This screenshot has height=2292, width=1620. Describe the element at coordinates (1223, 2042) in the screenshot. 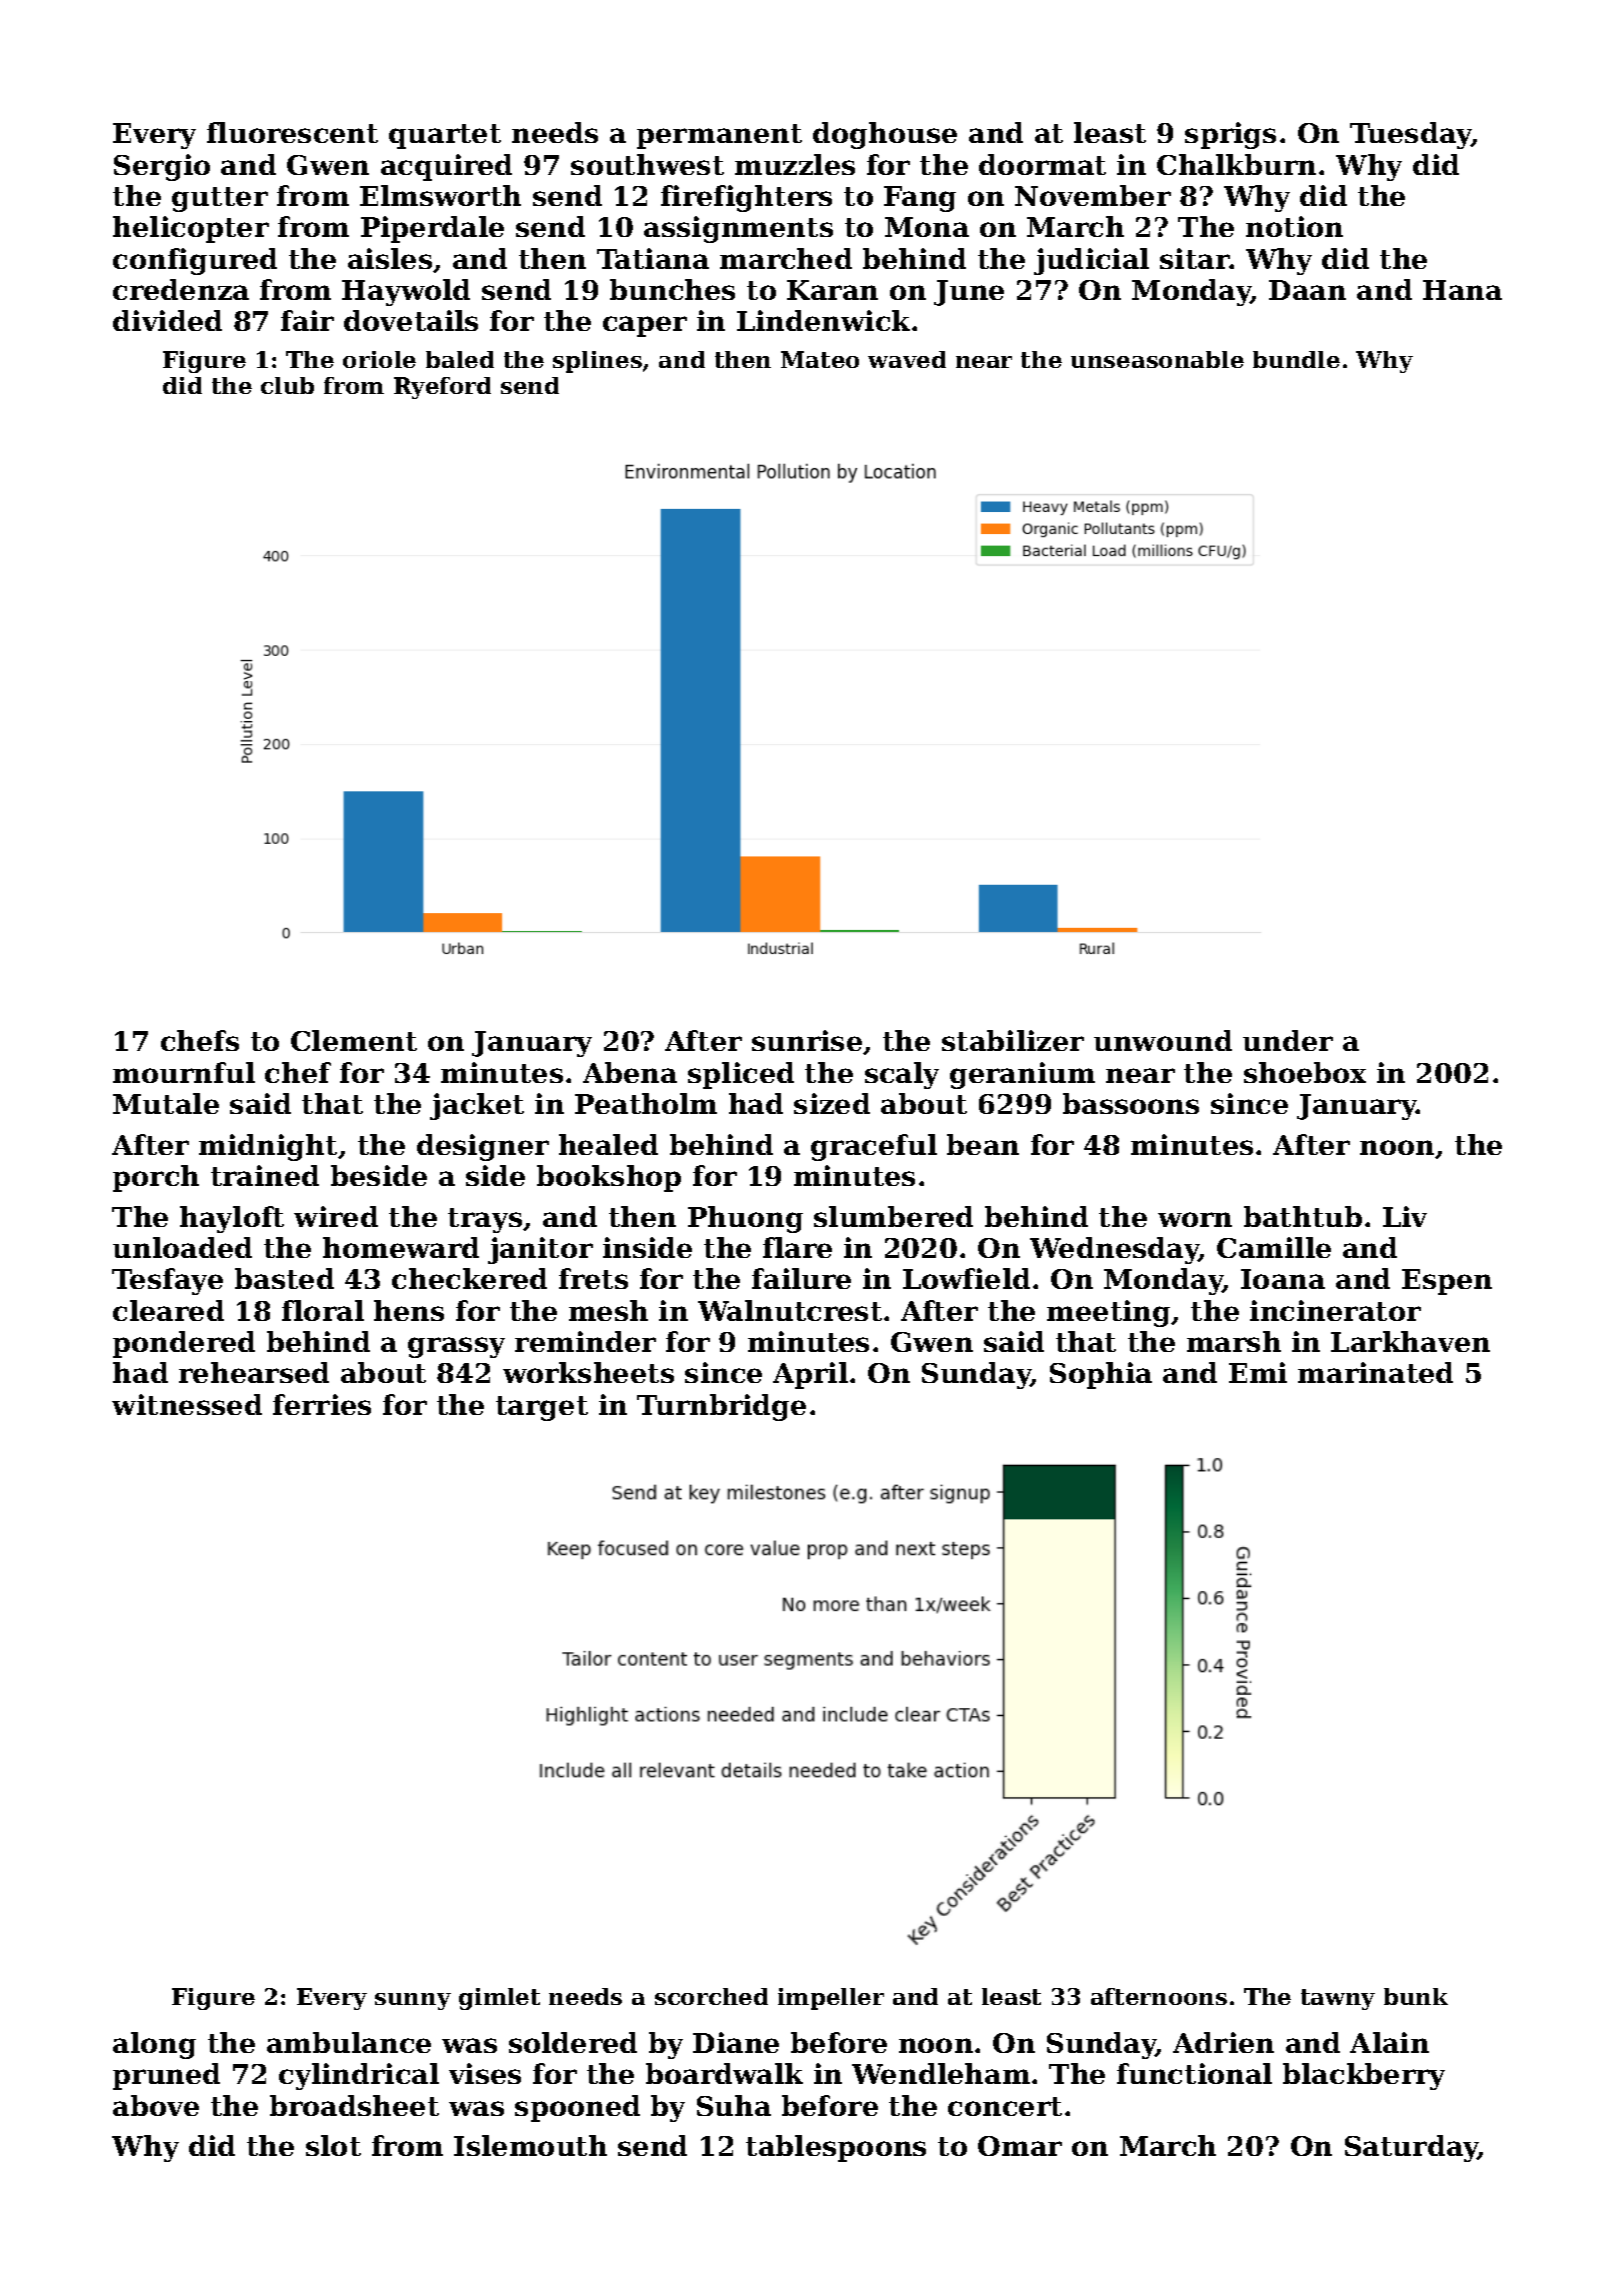

I see `Adrien` at that location.
